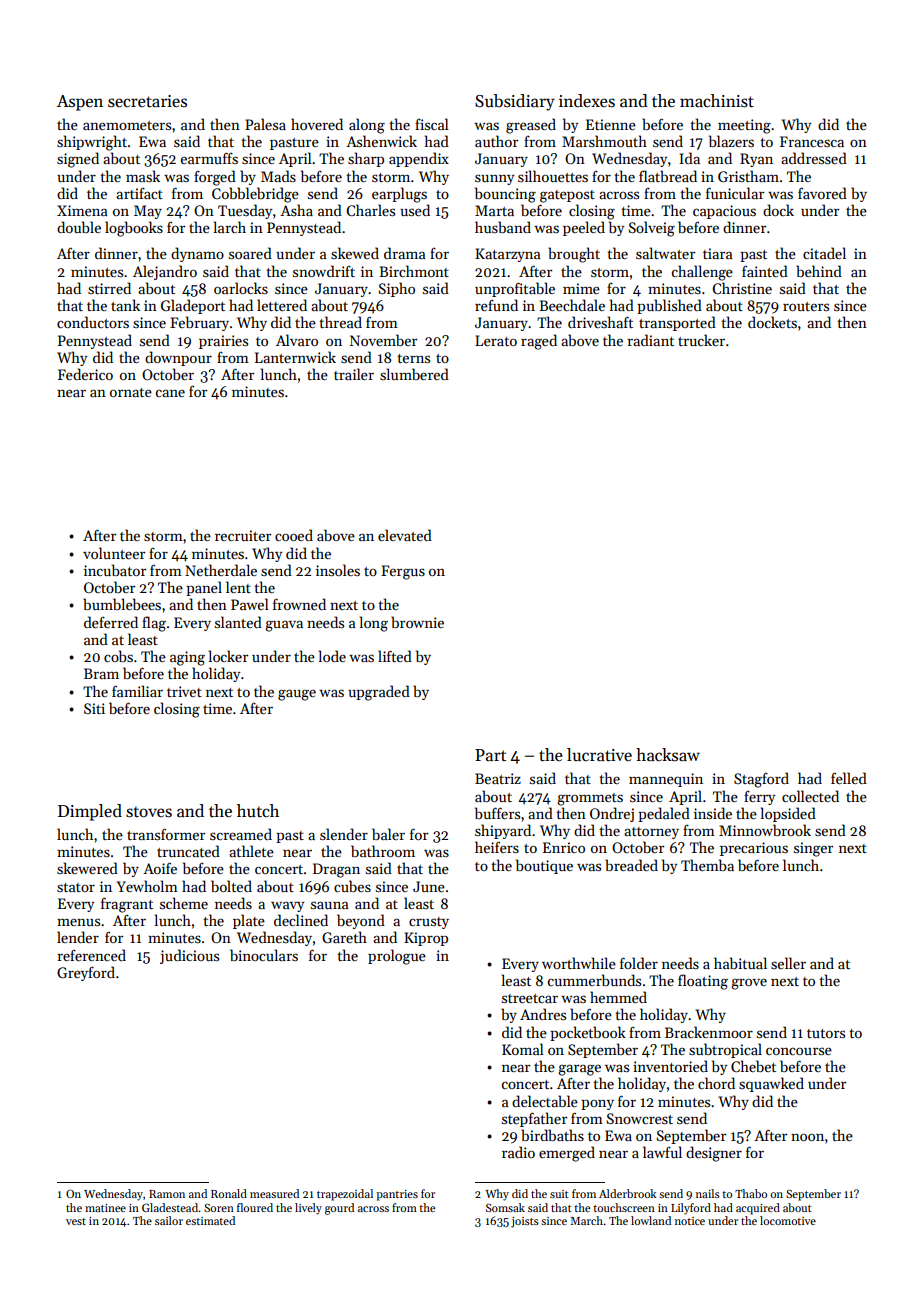  What do you see at coordinates (105, 1208) in the image?
I see `matinee` at bounding box center [105, 1208].
